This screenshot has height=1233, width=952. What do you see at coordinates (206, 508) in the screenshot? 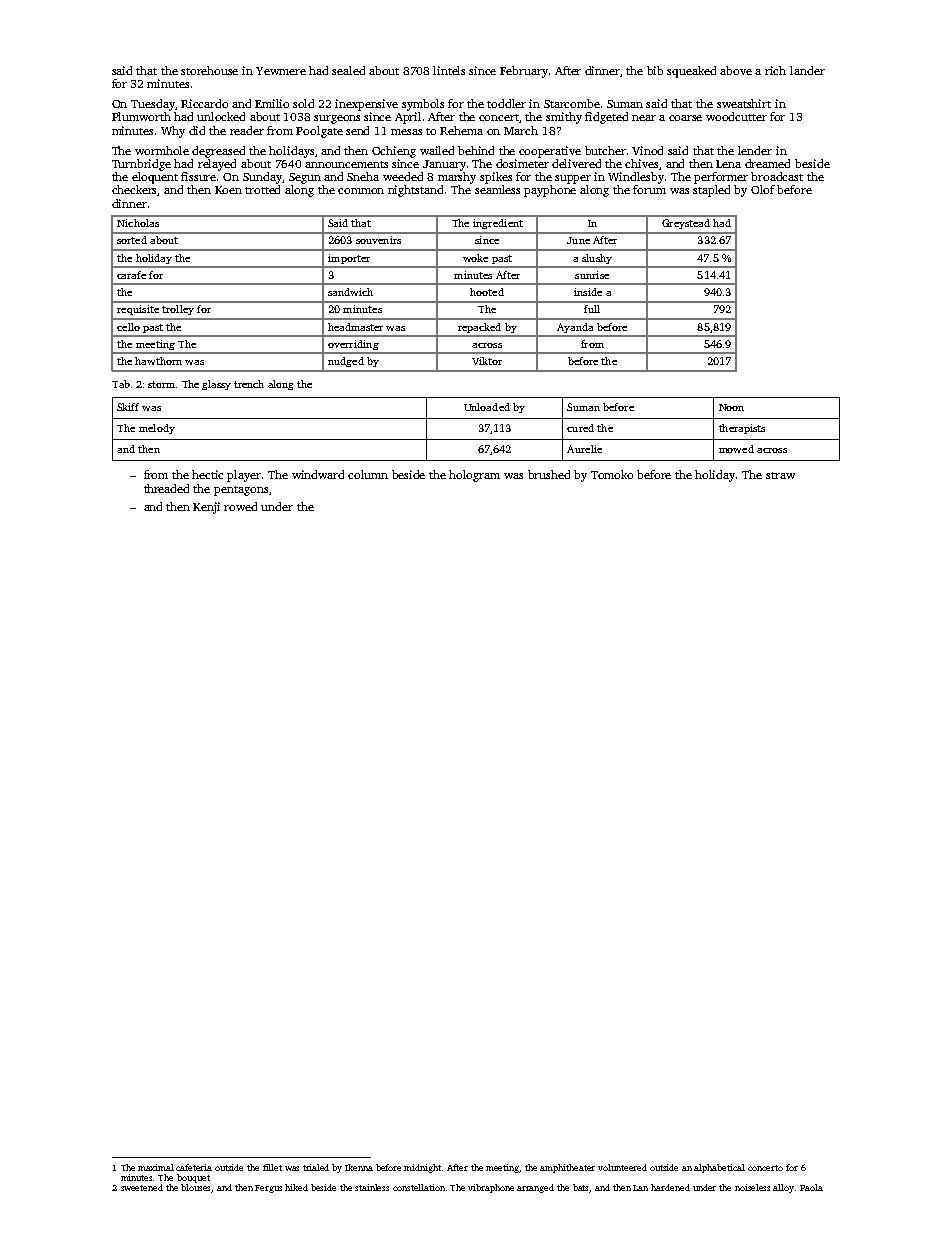
I see `Kenji` at bounding box center [206, 508].
